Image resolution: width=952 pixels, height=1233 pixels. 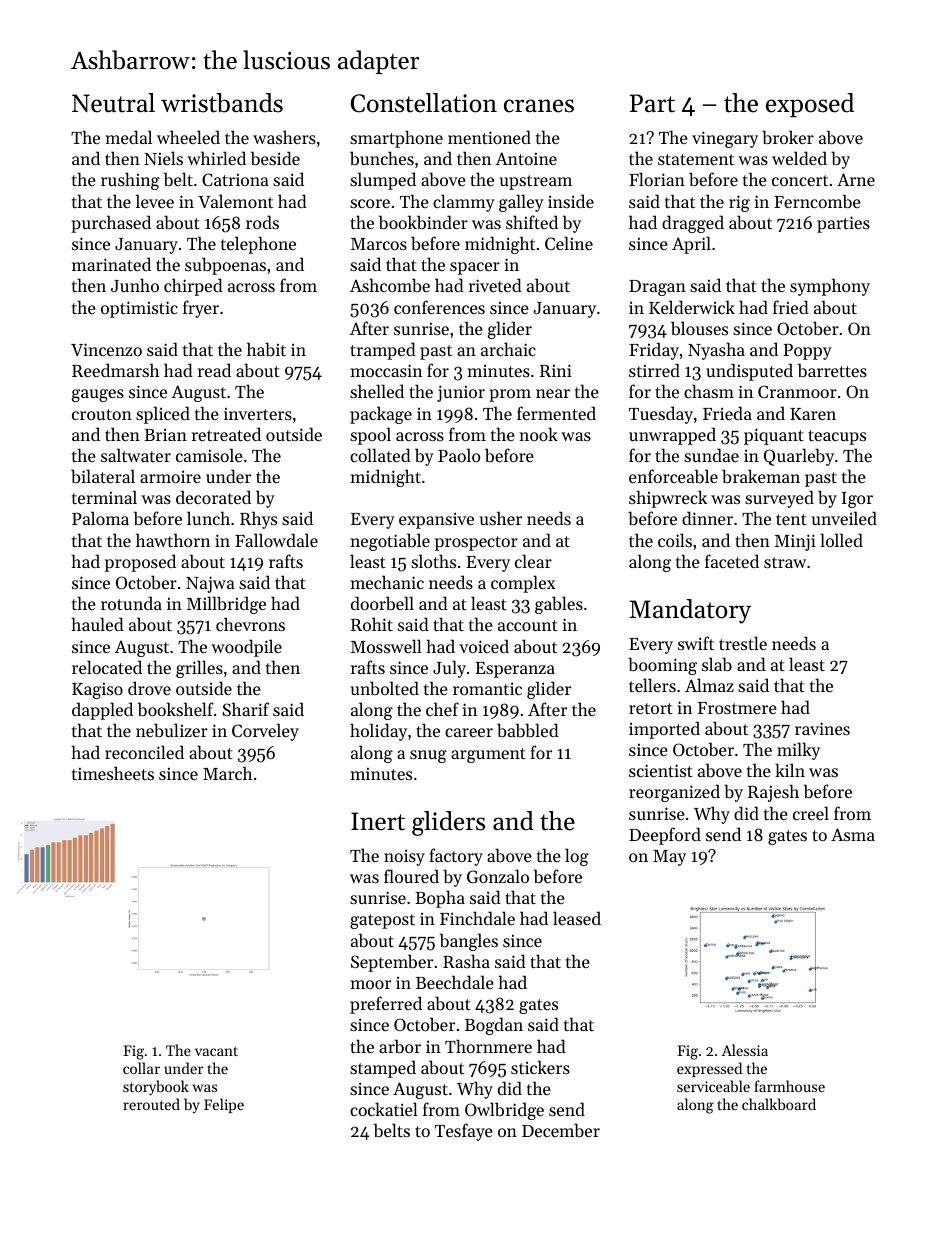 What do you see at coordinates (528, 625) in the page?
I see `account` at bounding box center [528, 625].
